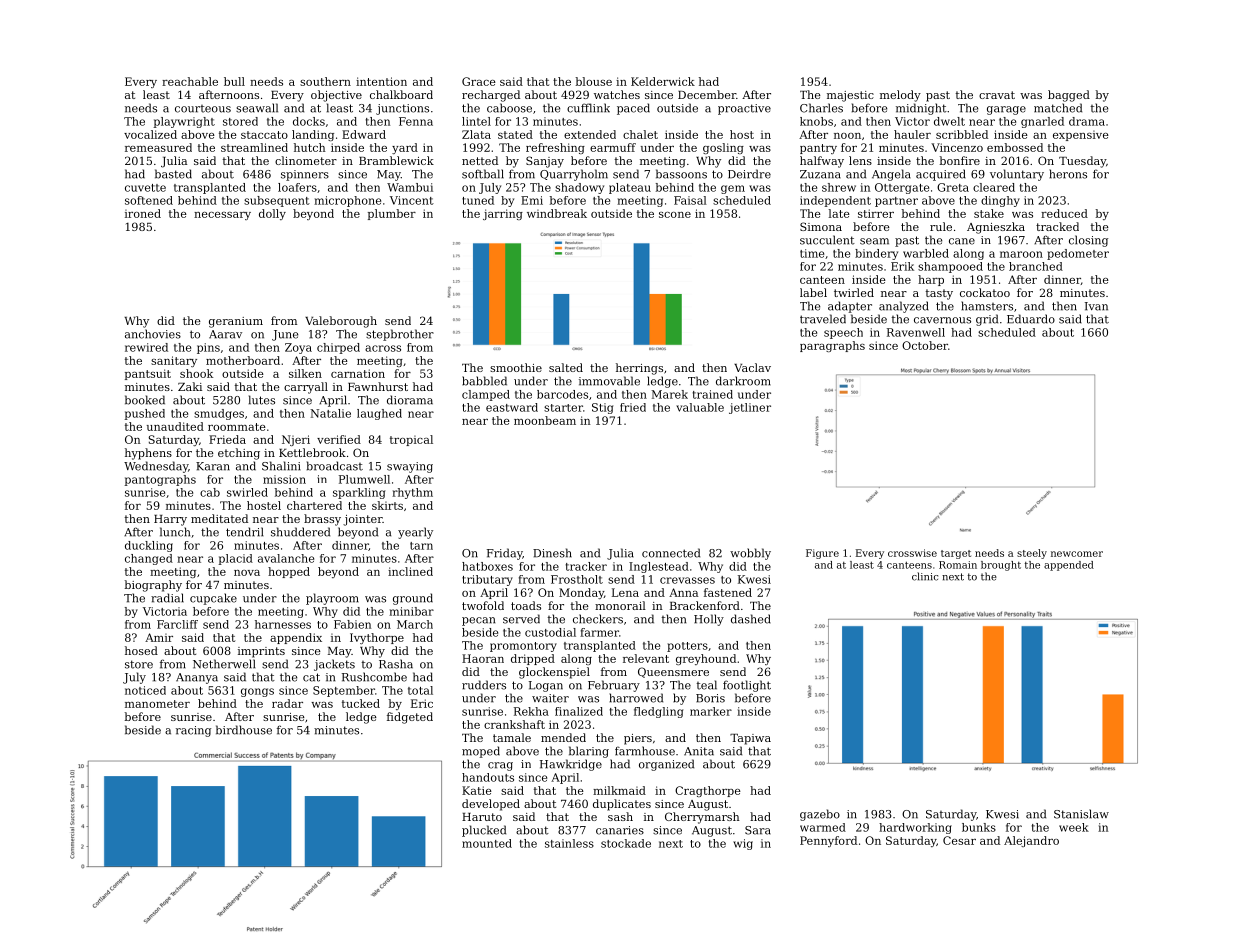  What do you see at coordinates (141, 650) in the screenshot?
I see `hosed` at bounding box center [141, 650].
